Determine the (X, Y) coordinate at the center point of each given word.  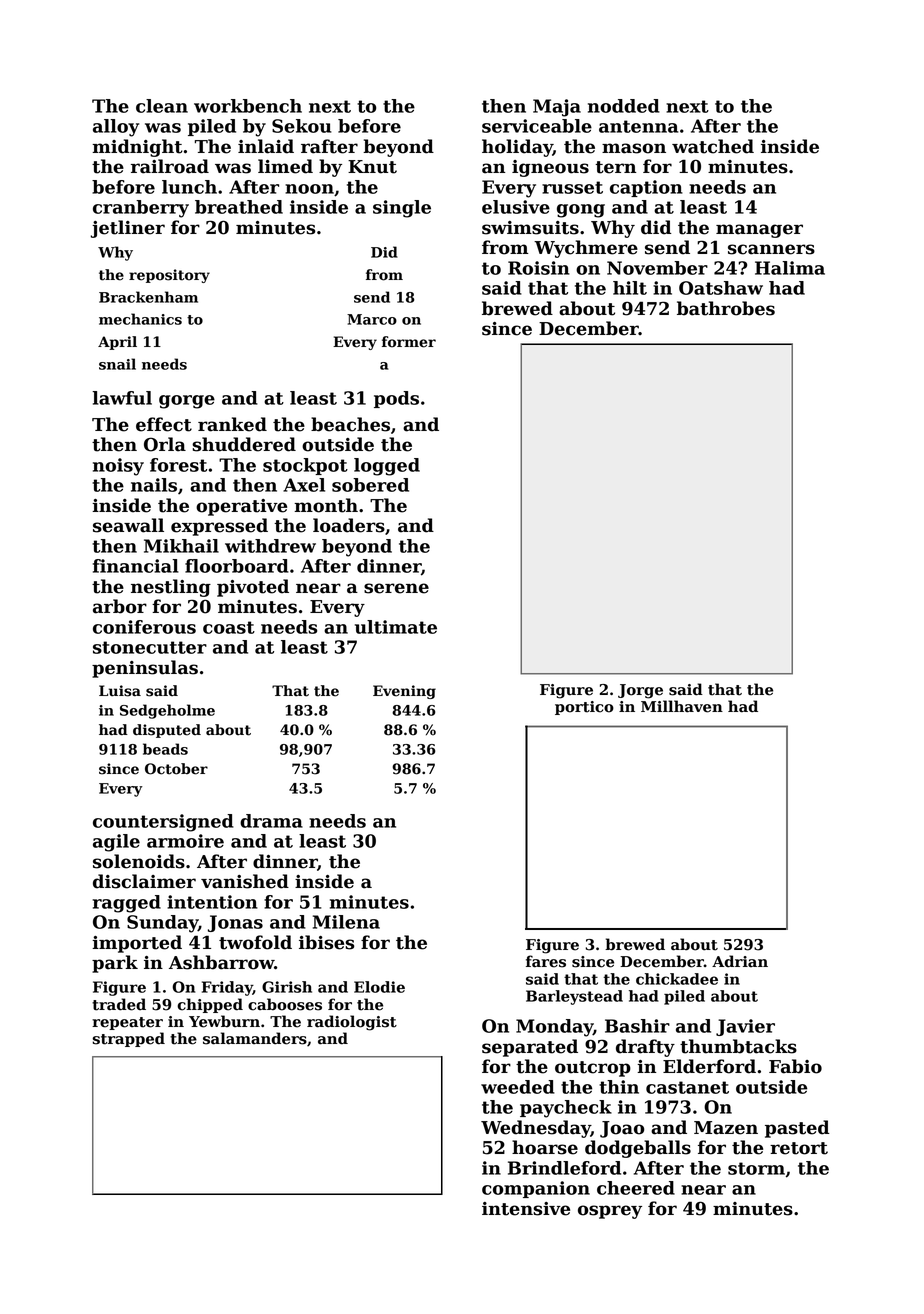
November (657, 268)
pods (396, 399)
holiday (517, 148)
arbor (120, 606)
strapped (129, 1039)
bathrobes (726, 308)
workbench (248, 106)
